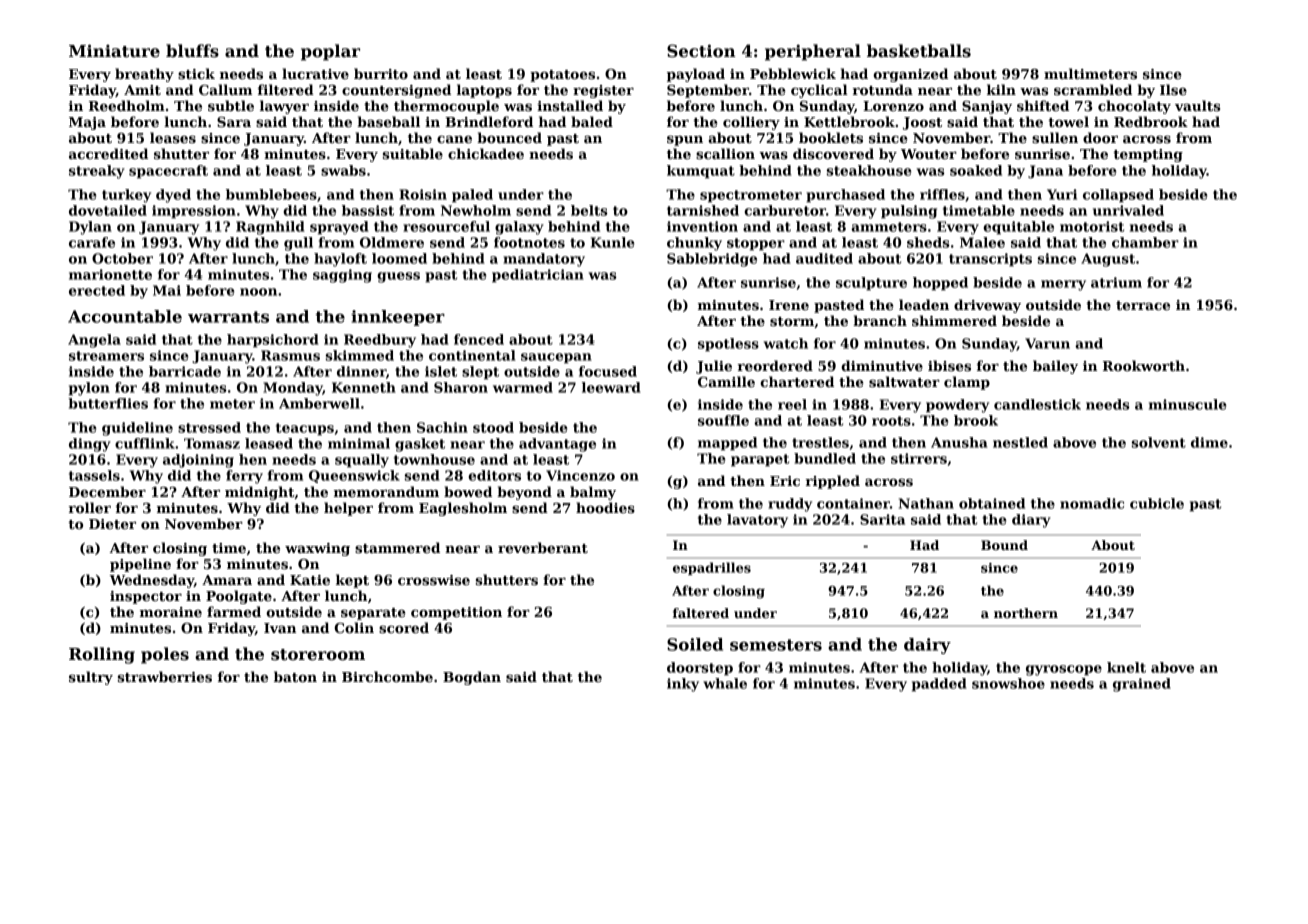 Image resolution: width=1308 pixels, height=924 pixels. Describe the element at coordinates (562, 76) in the page. I see `potatoes` at that location.
